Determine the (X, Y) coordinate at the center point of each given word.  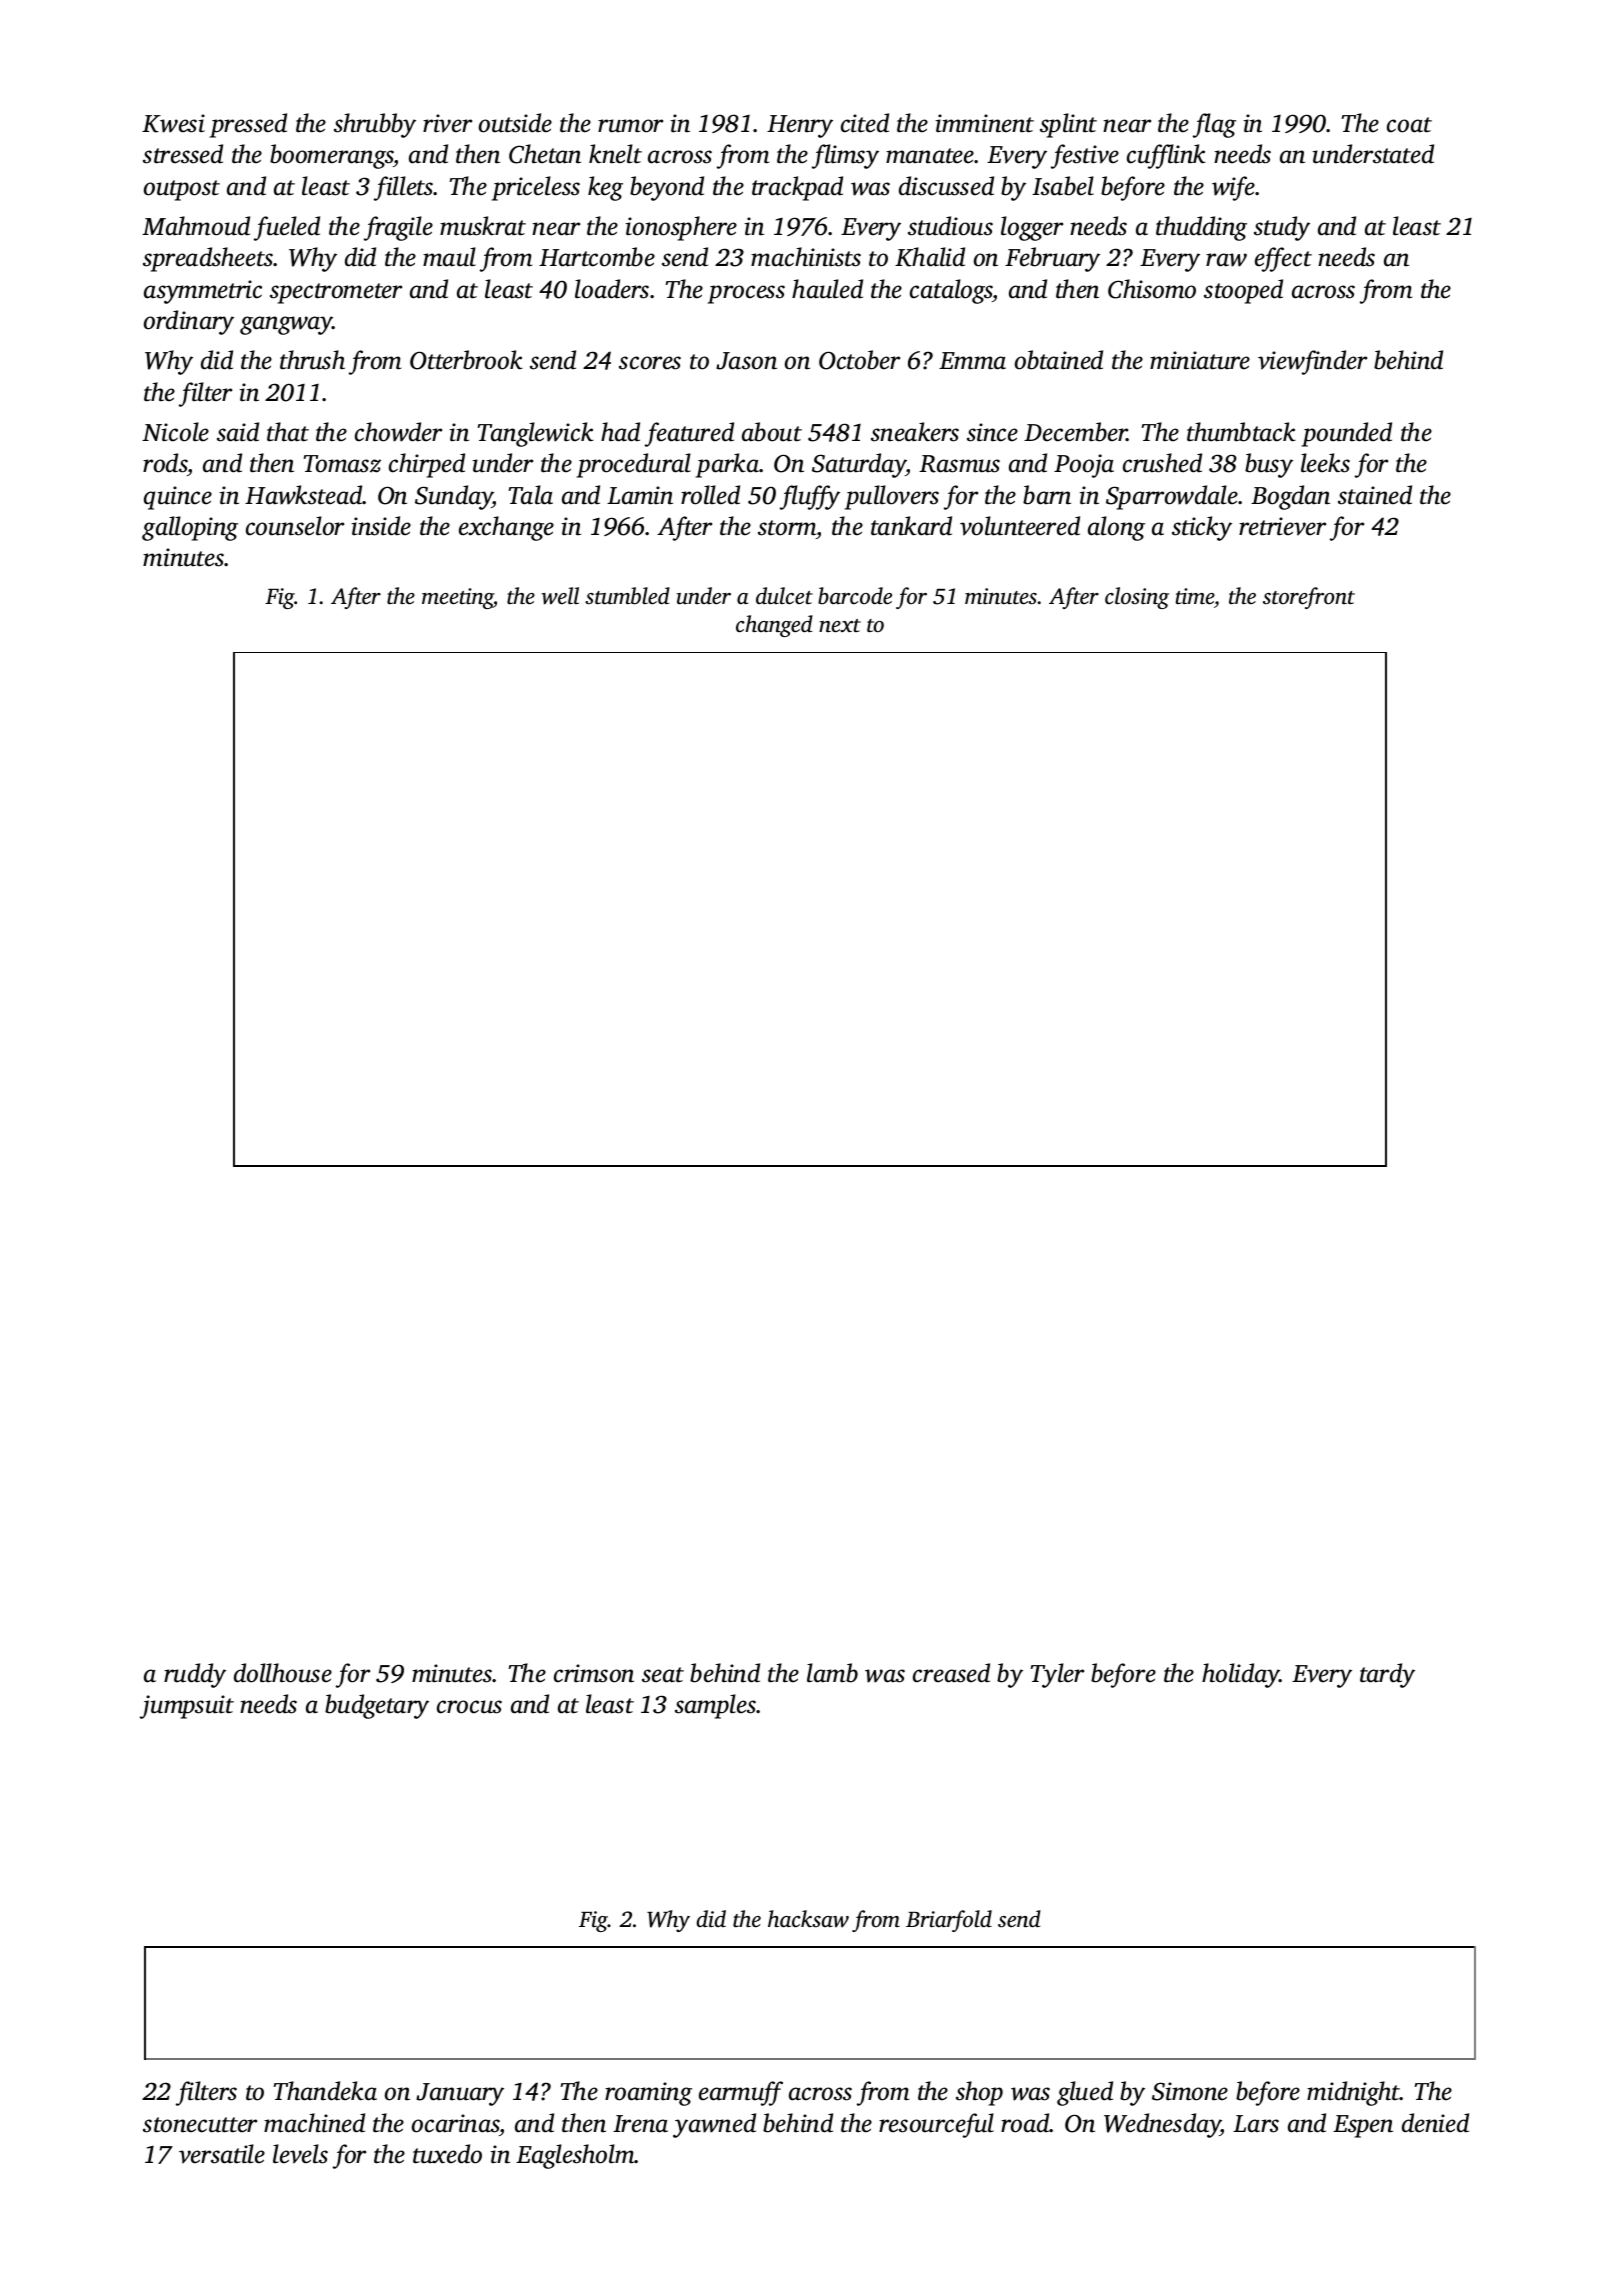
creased (951, 1673)
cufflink (1166, 156)
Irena (640, 2124)
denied (1435, 2123)
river (447, 123)
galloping (190, 528)
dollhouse (283, 1673)
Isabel (1063, 186)
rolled (710, 495)
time (1195, 596)
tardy (1387, 1675)
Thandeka (325, 2091)
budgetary (377, 1706)
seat (663, 1675)
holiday (1241, 1675)
